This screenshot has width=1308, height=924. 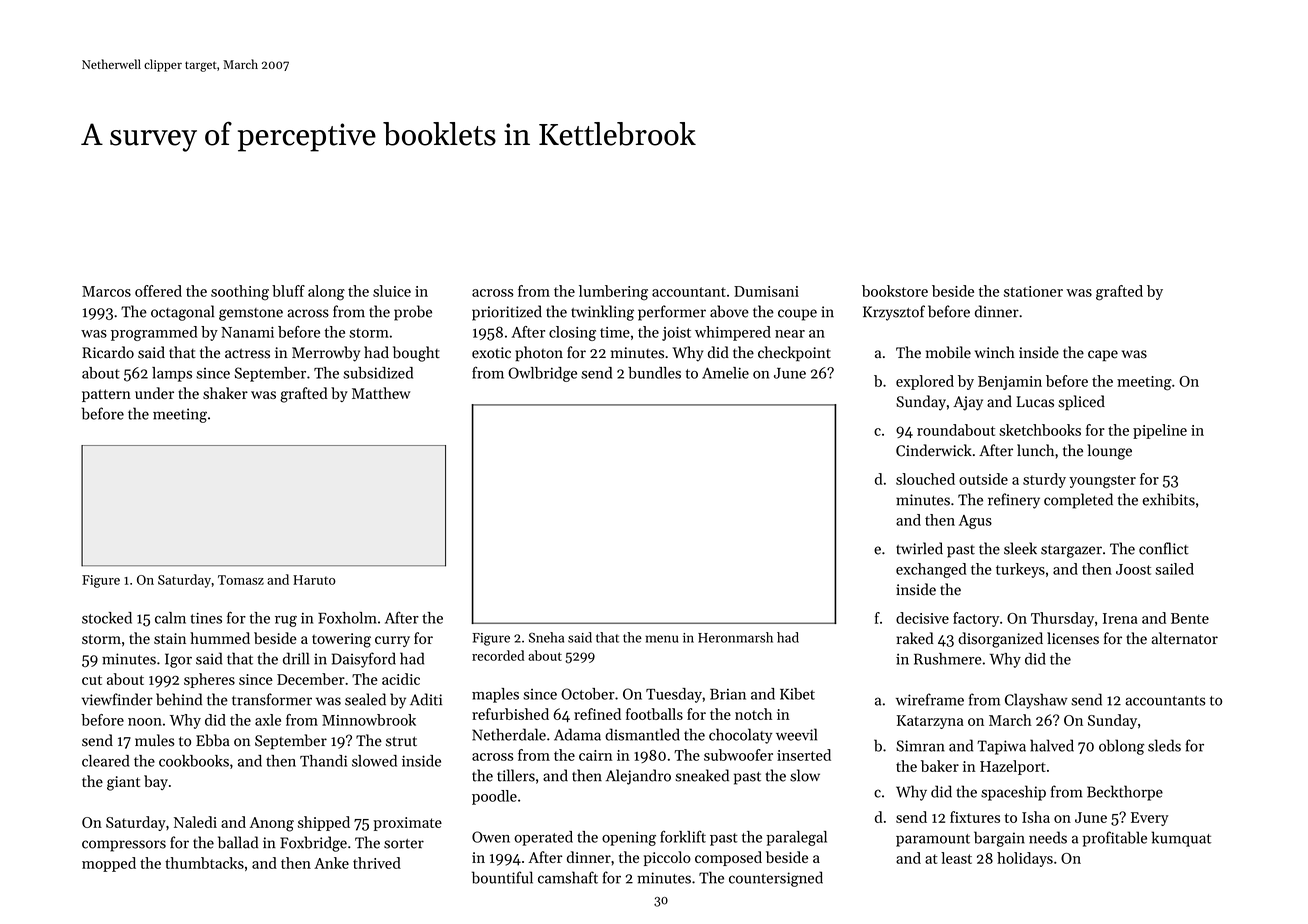 I want to click on shaker, so click(x=225, y=393).
